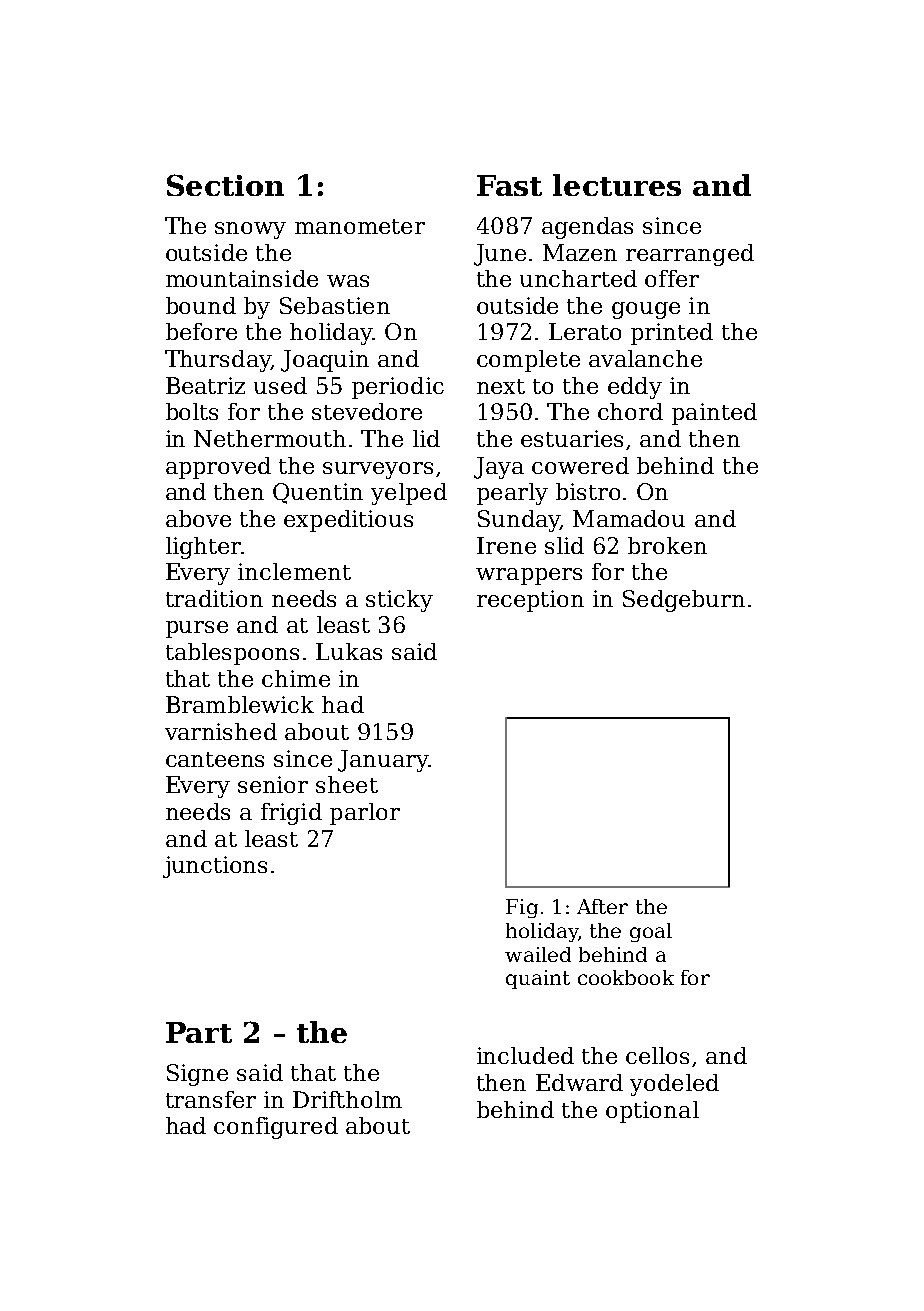 This image has width=924, height=1311. I want to click on Driftholm, so click(347, 1099).
